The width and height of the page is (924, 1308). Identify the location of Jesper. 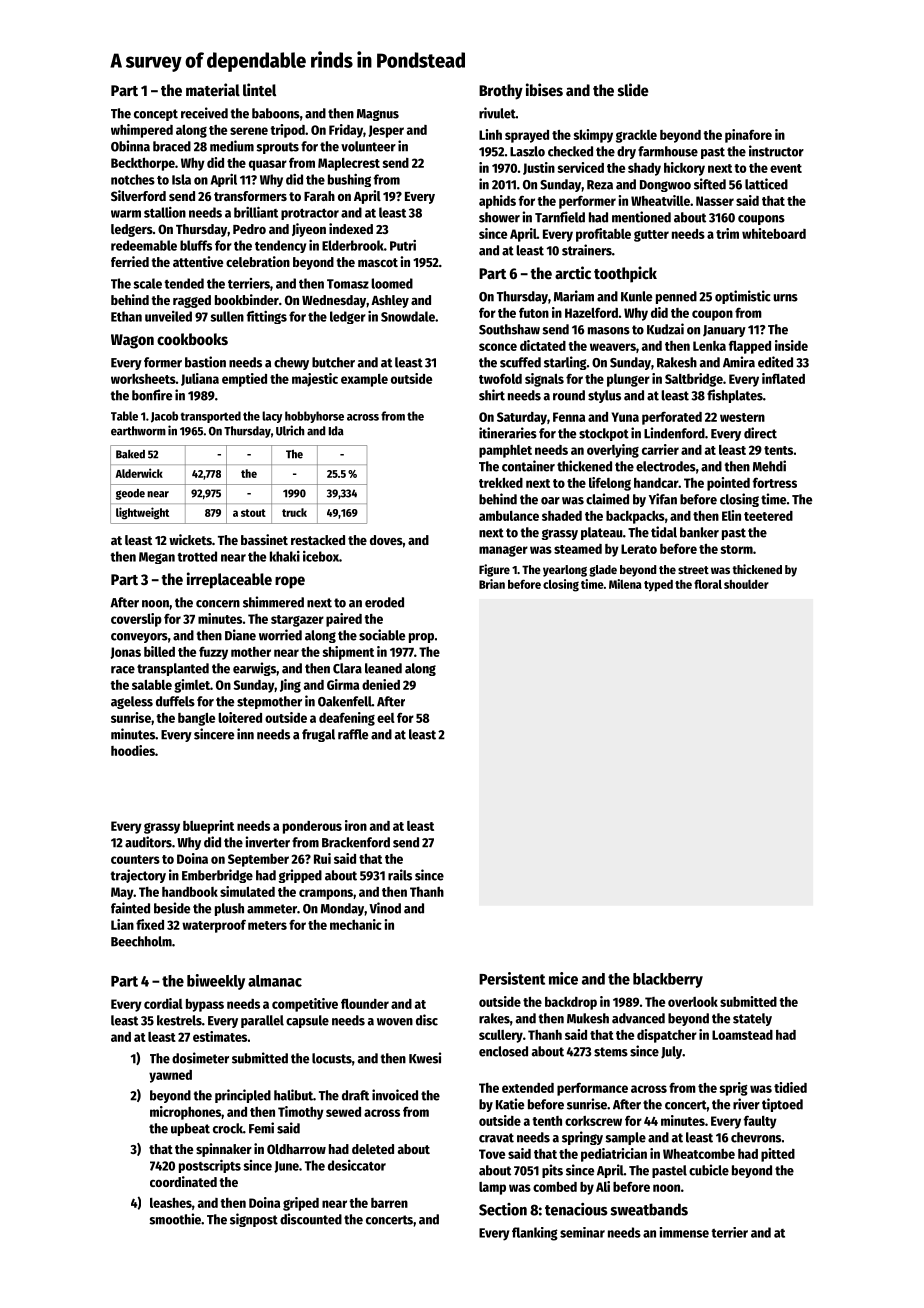
(386, 131).
